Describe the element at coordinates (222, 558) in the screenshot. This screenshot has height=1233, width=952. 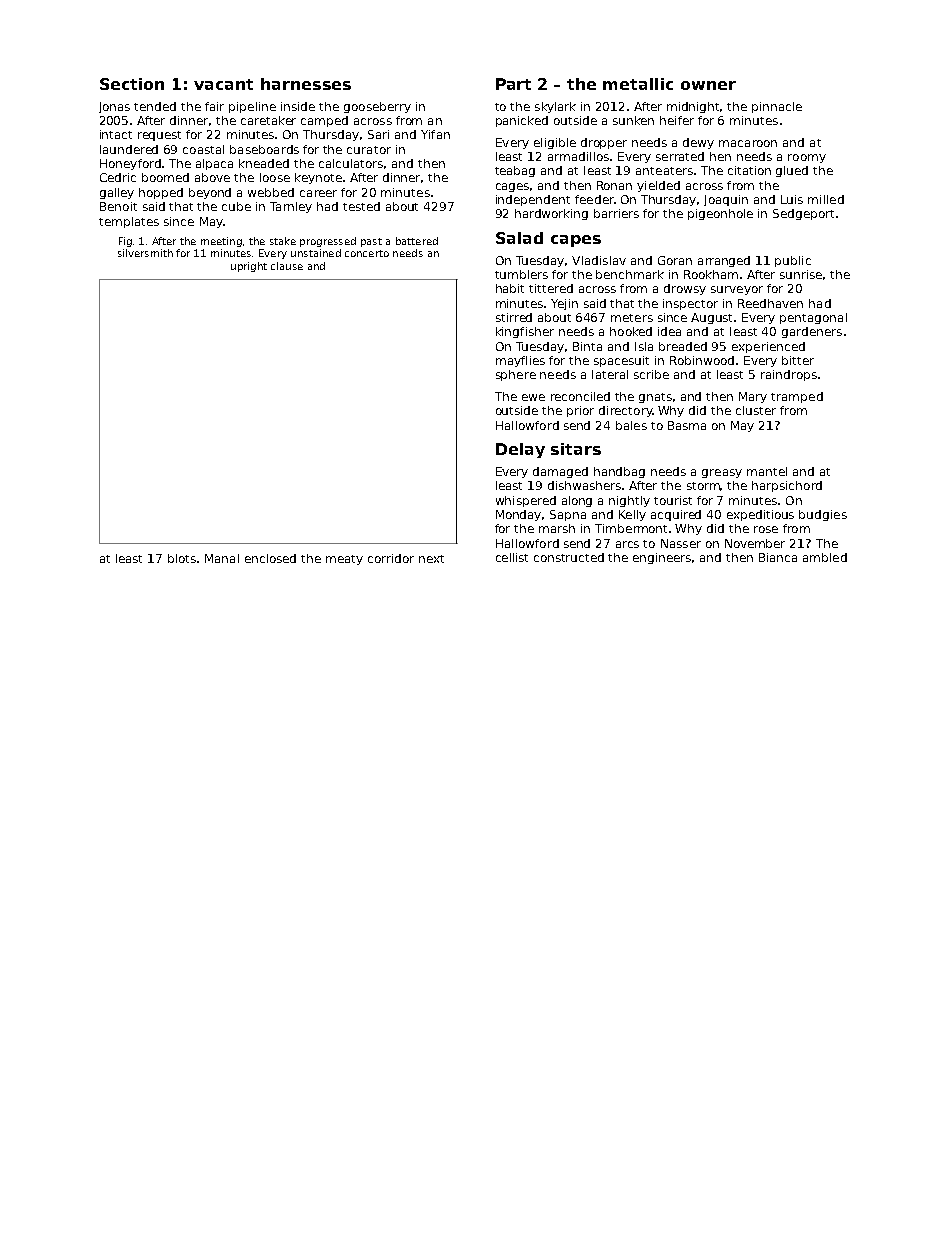
I see `Manal` at that location.
